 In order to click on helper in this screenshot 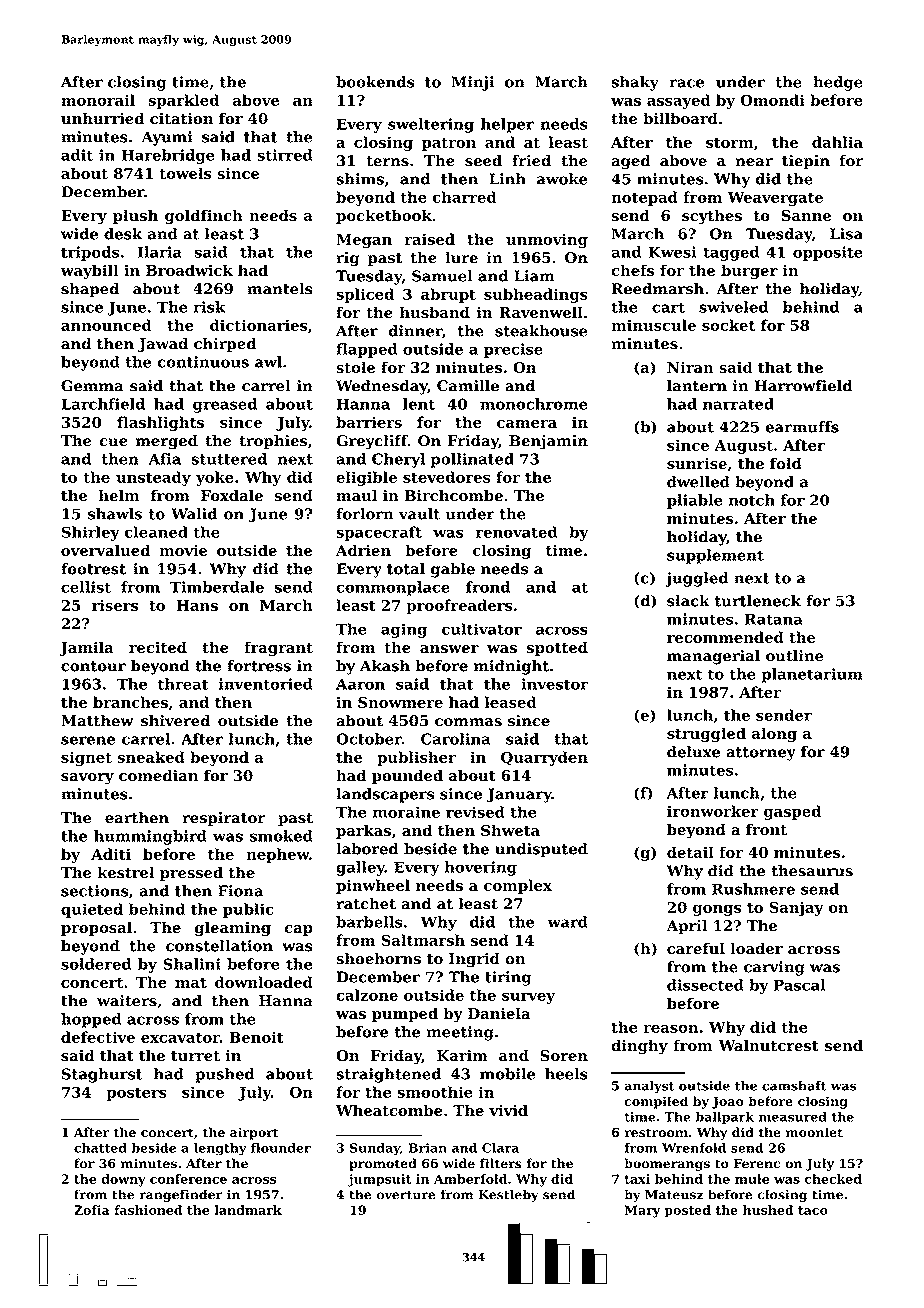, I will do `click(507, 125)`.
